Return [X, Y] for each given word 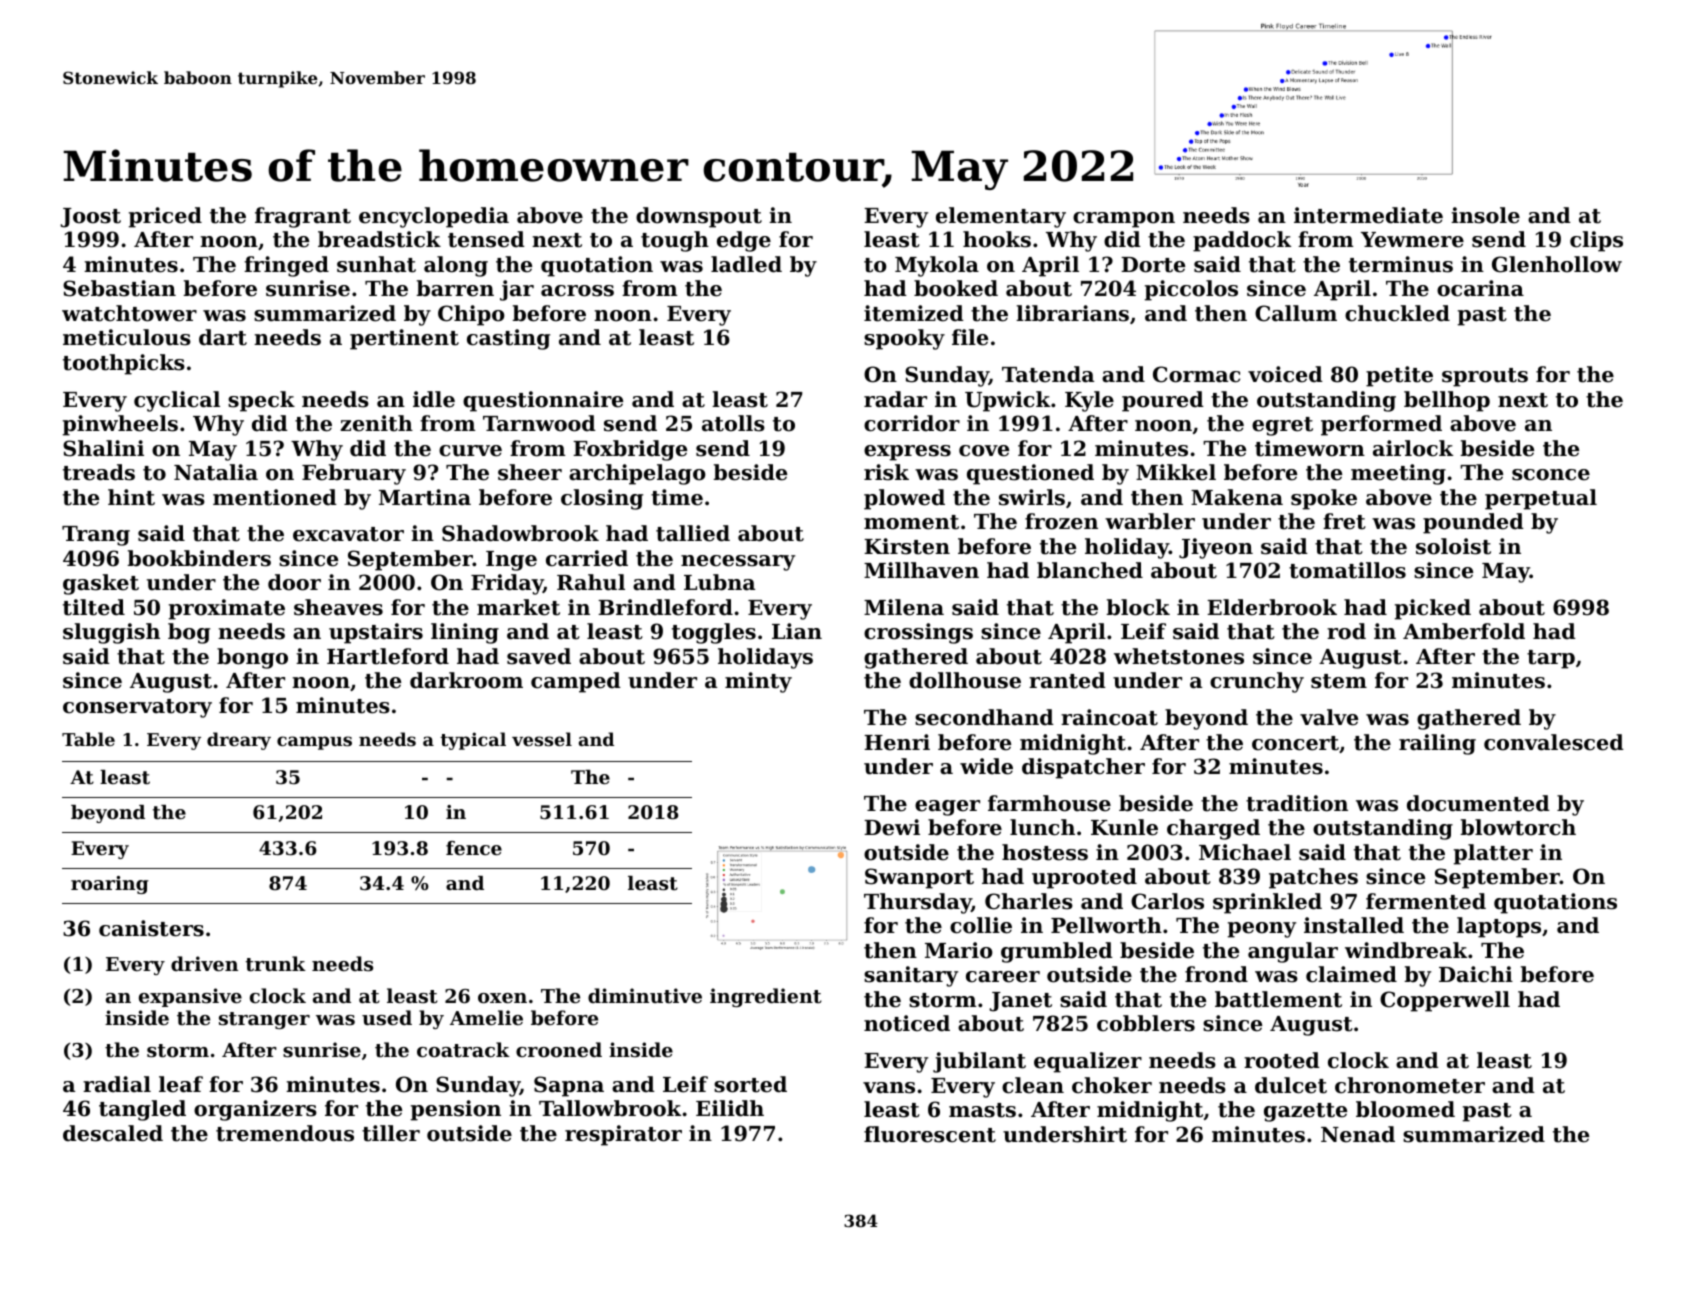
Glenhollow [1557, 264]
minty [758, 682]
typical [473, 741]
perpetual [1541, 499]
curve [470, 451]
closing [602, 499]
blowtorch [1518, 827]
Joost [90, 218]
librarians [1072, 313]
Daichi [1476, 974]
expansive [190, 997]
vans [889, 1088]
